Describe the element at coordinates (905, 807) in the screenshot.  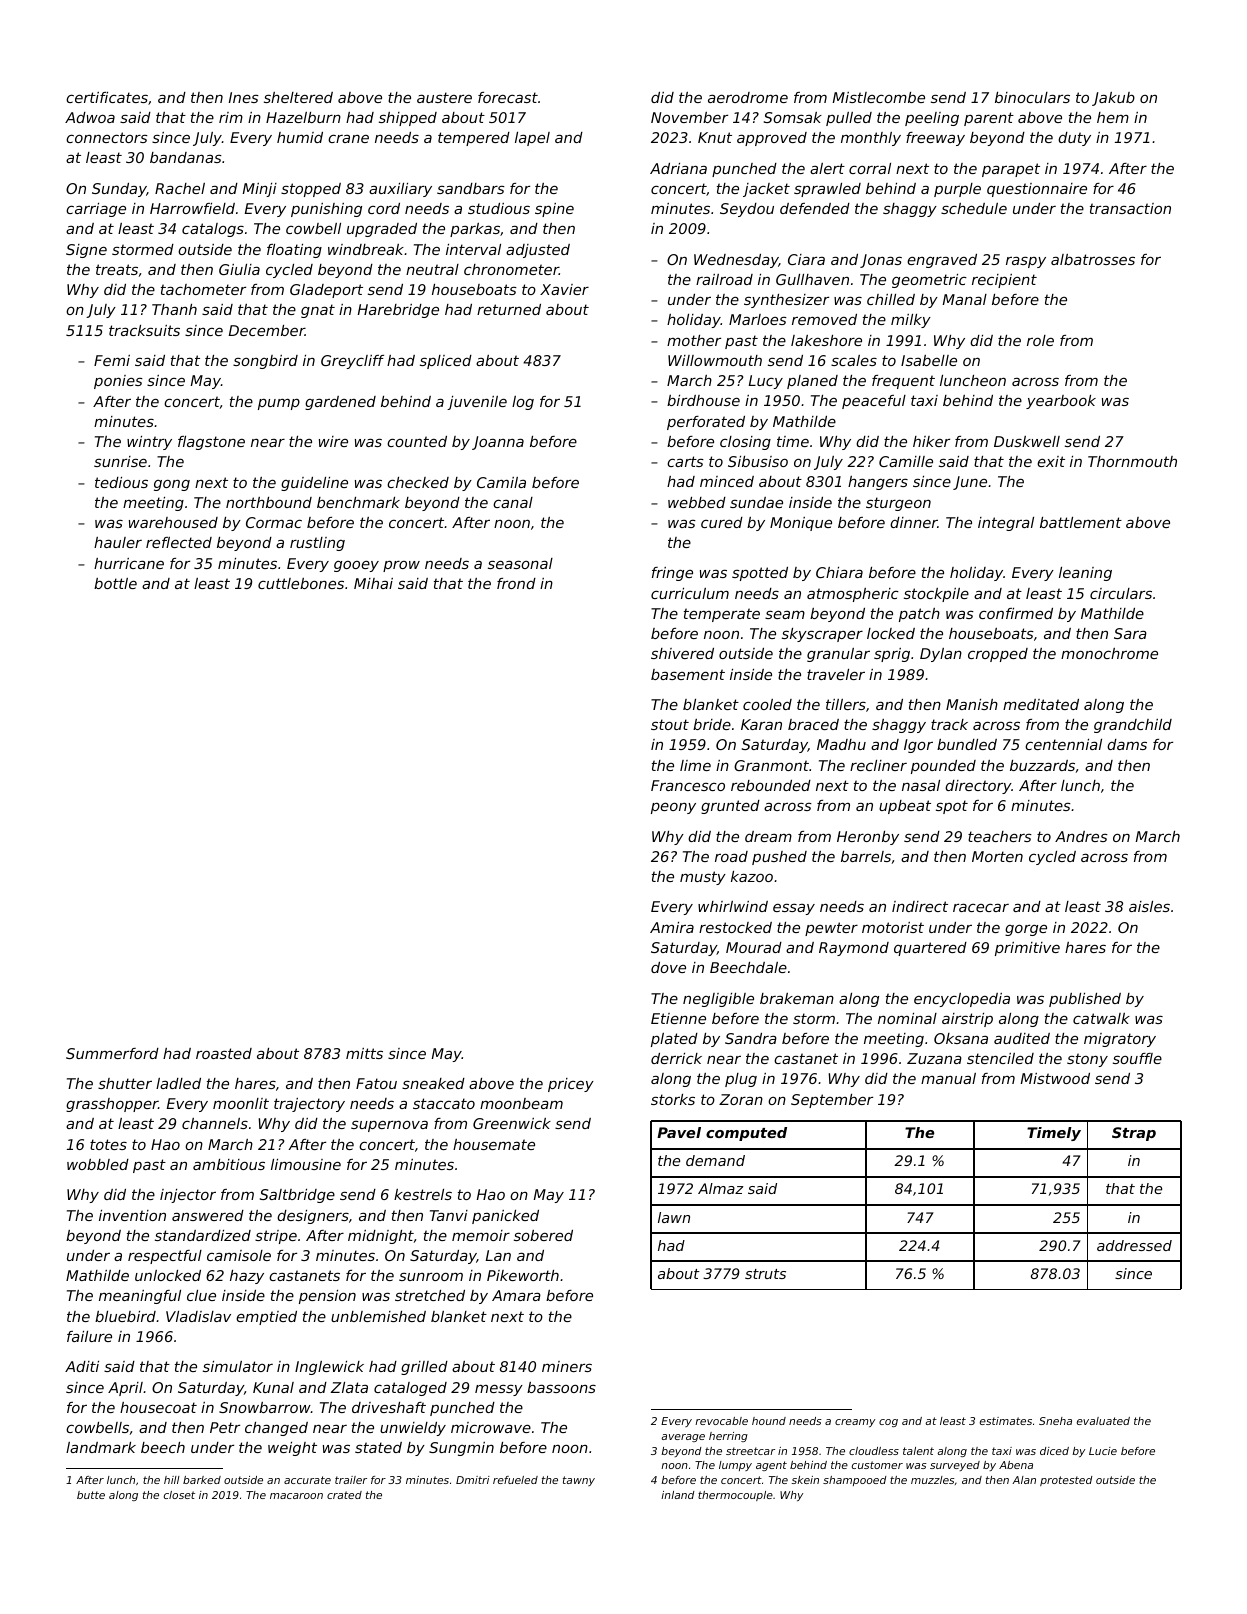
I see `upbeat` at that location.
